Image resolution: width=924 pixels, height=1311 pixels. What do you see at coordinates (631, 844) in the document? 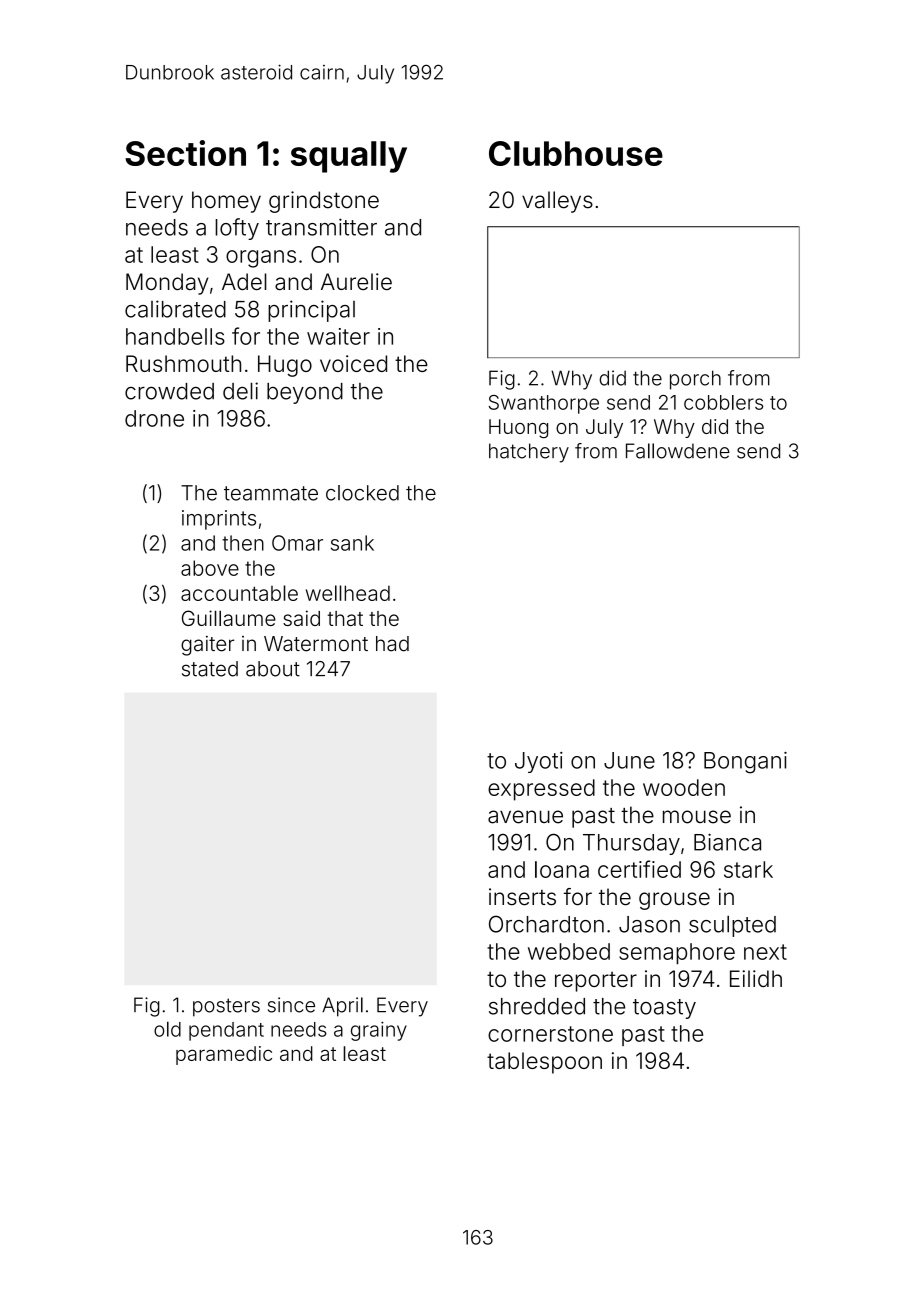
I see `Thursday` at bounding box center [631, 844].
